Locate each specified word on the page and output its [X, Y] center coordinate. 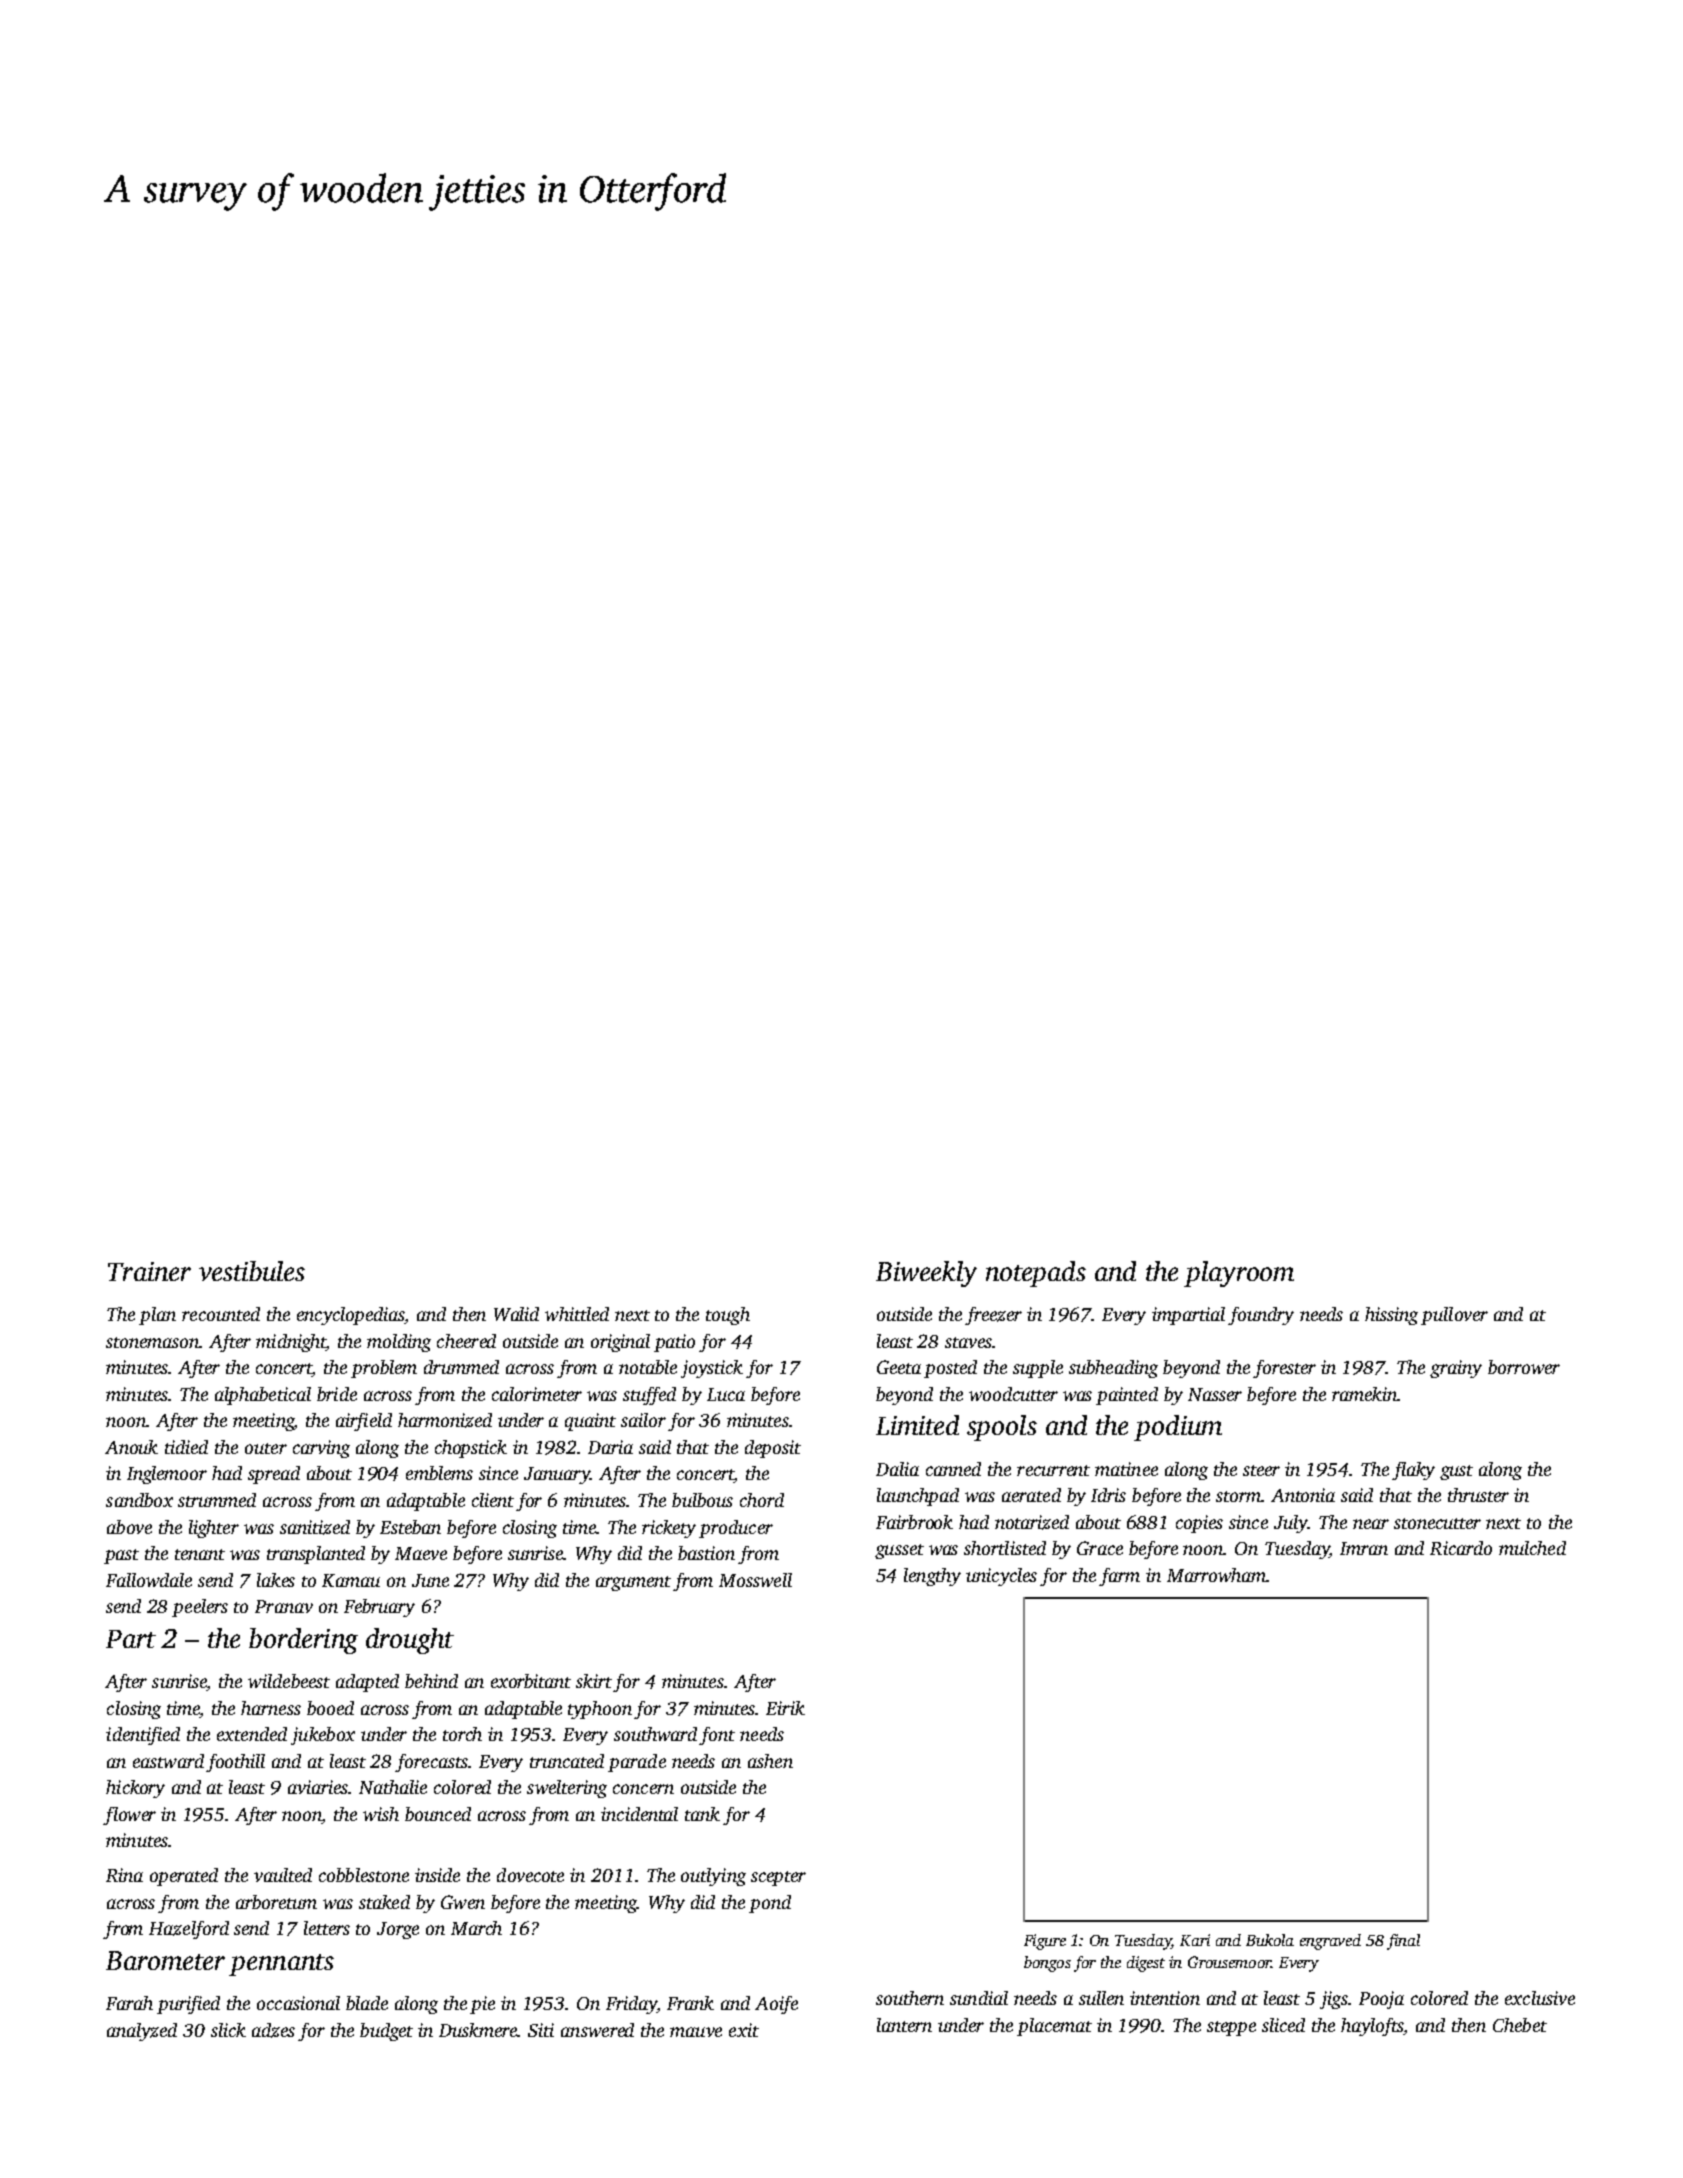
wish [381, 1814]
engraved [1330, 1942]
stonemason [153, 1342]
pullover [1454, 1316]
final [1403, 1942]
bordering [303, 1641]
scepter [778, 1878]
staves [968, 1342]
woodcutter [1013, 1394]
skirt [594, 1681]
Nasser [1215, 1394]
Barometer [165, 1960]
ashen [770, 1761]
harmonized [445, 1420]
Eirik [785, 1708]
